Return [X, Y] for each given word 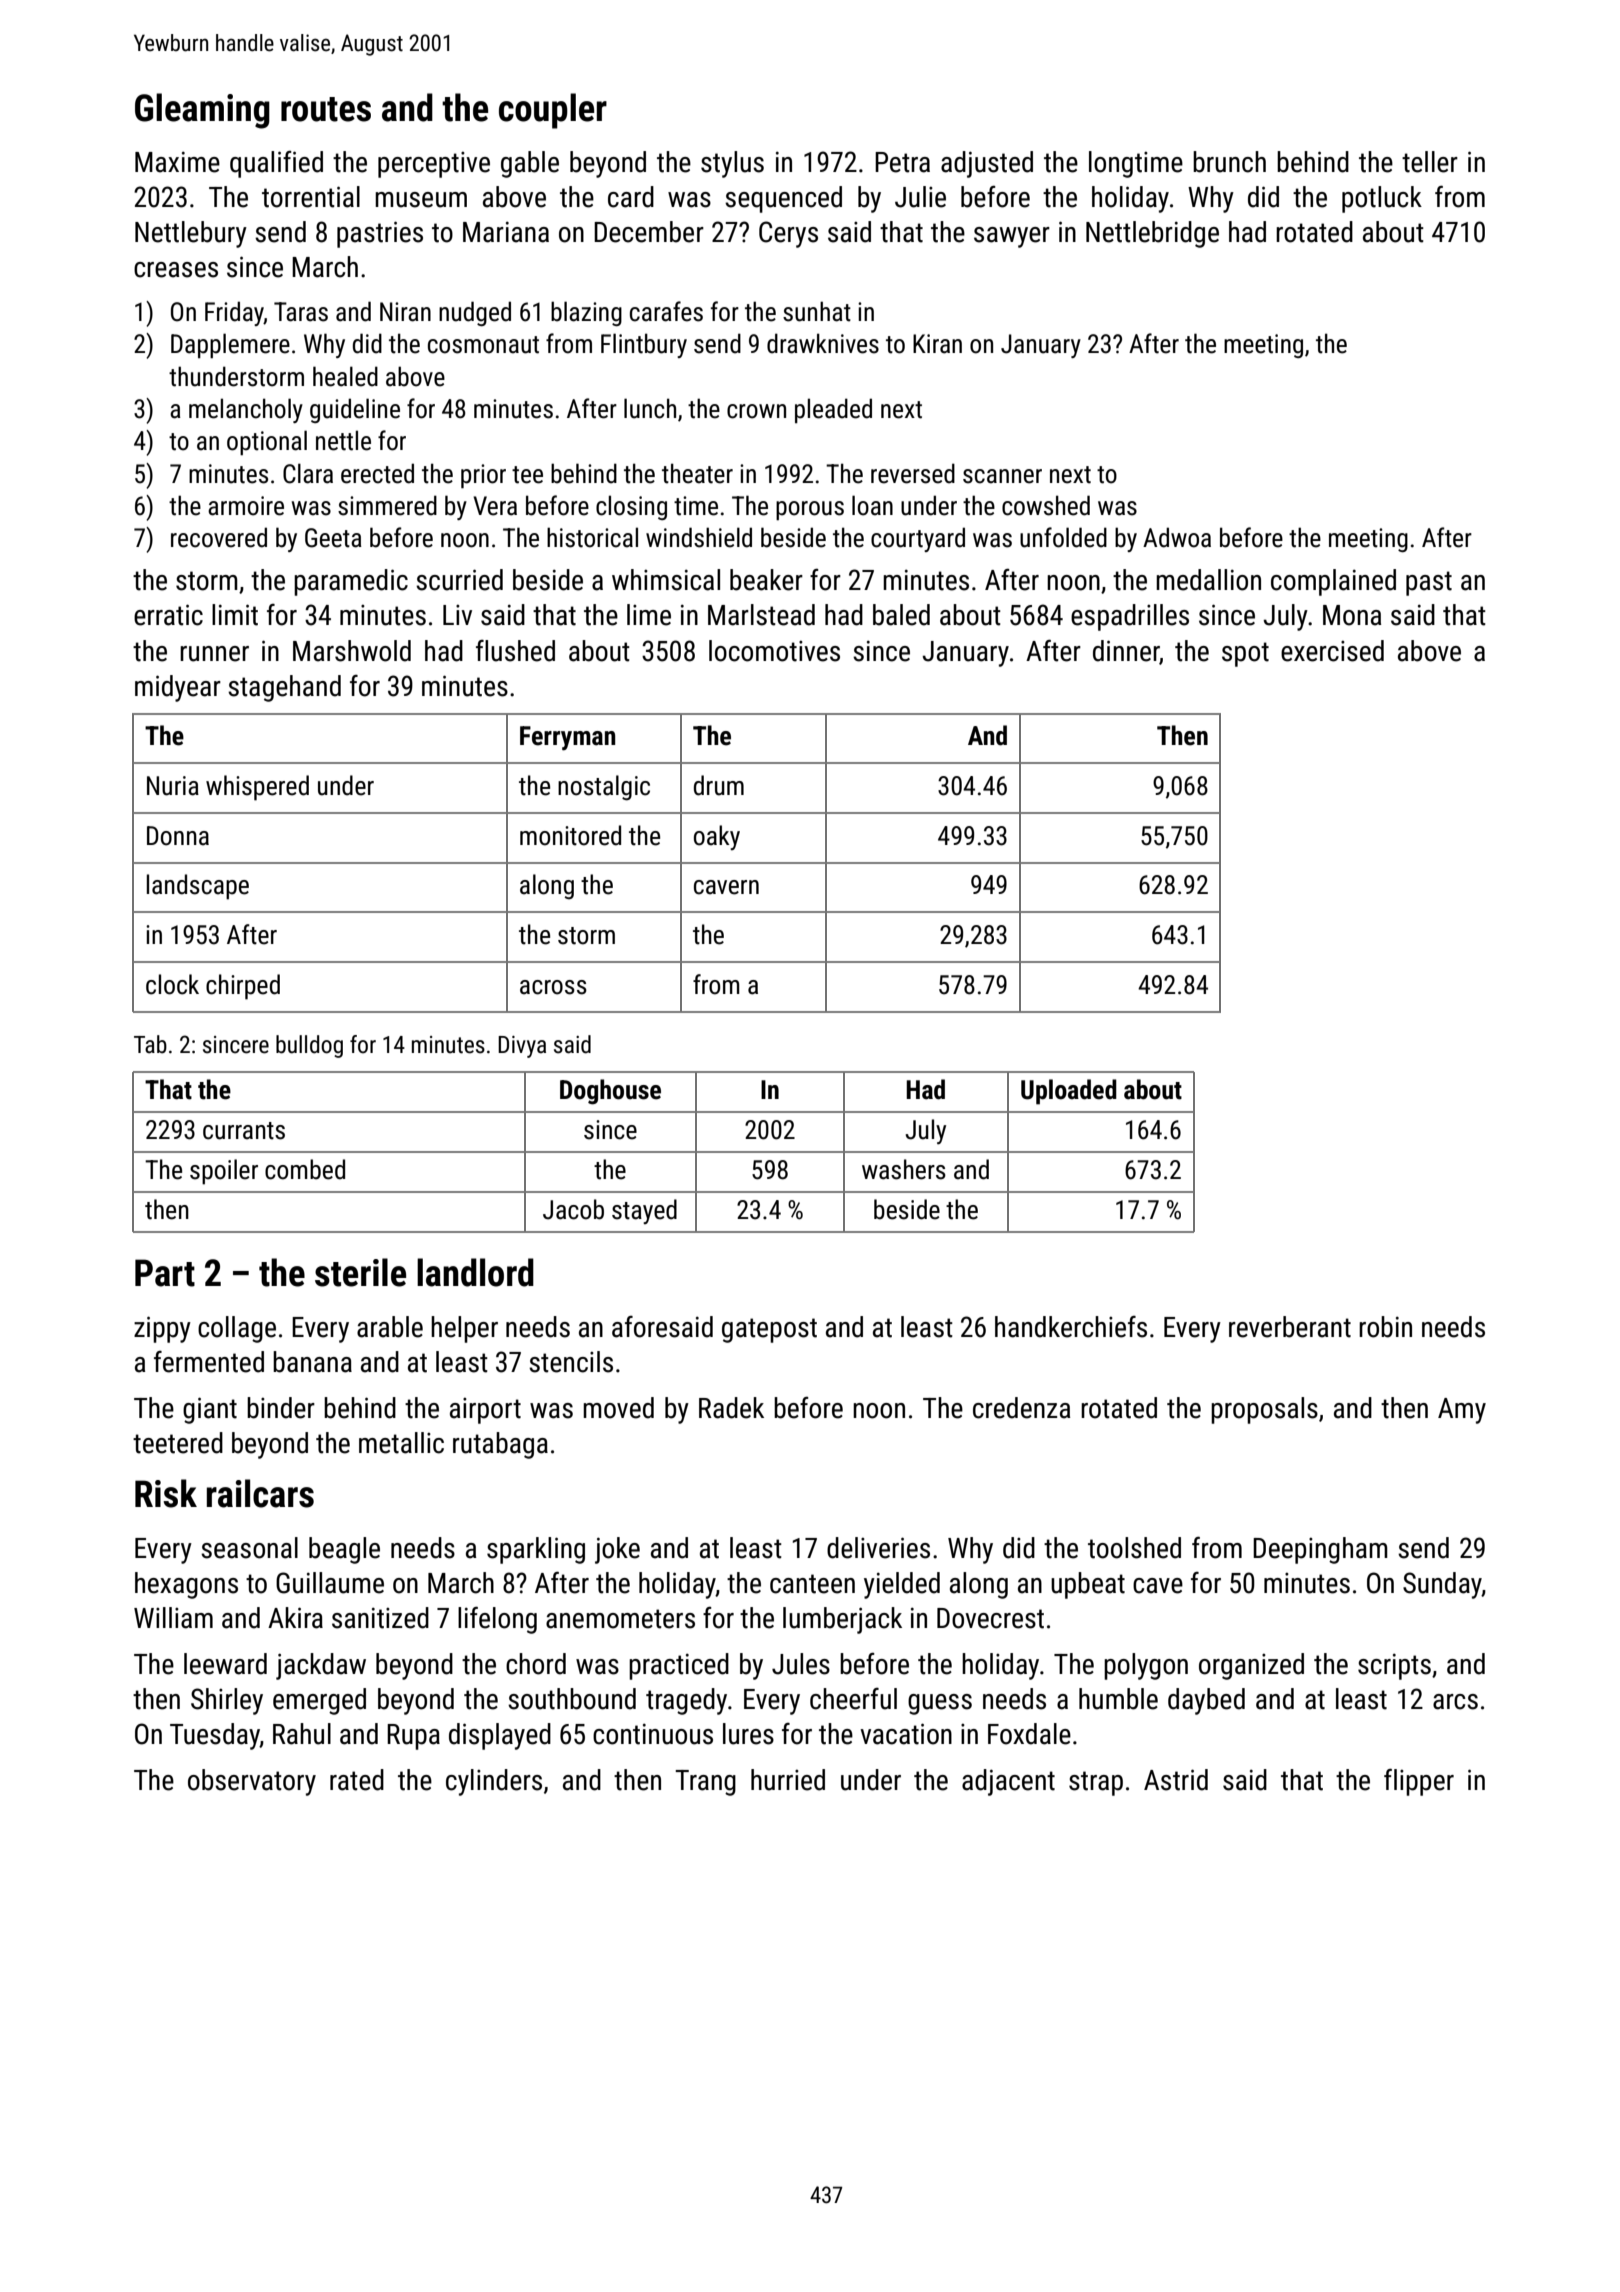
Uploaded [1069, 1092]
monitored [570, 835]
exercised [1332, 651]
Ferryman [567, 738]
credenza [1021, 1408]
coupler [553, 111]
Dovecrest [990, 1618]
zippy [162, 1329]
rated [357, 1780]
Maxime [177, 162]
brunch [1229, 162]
